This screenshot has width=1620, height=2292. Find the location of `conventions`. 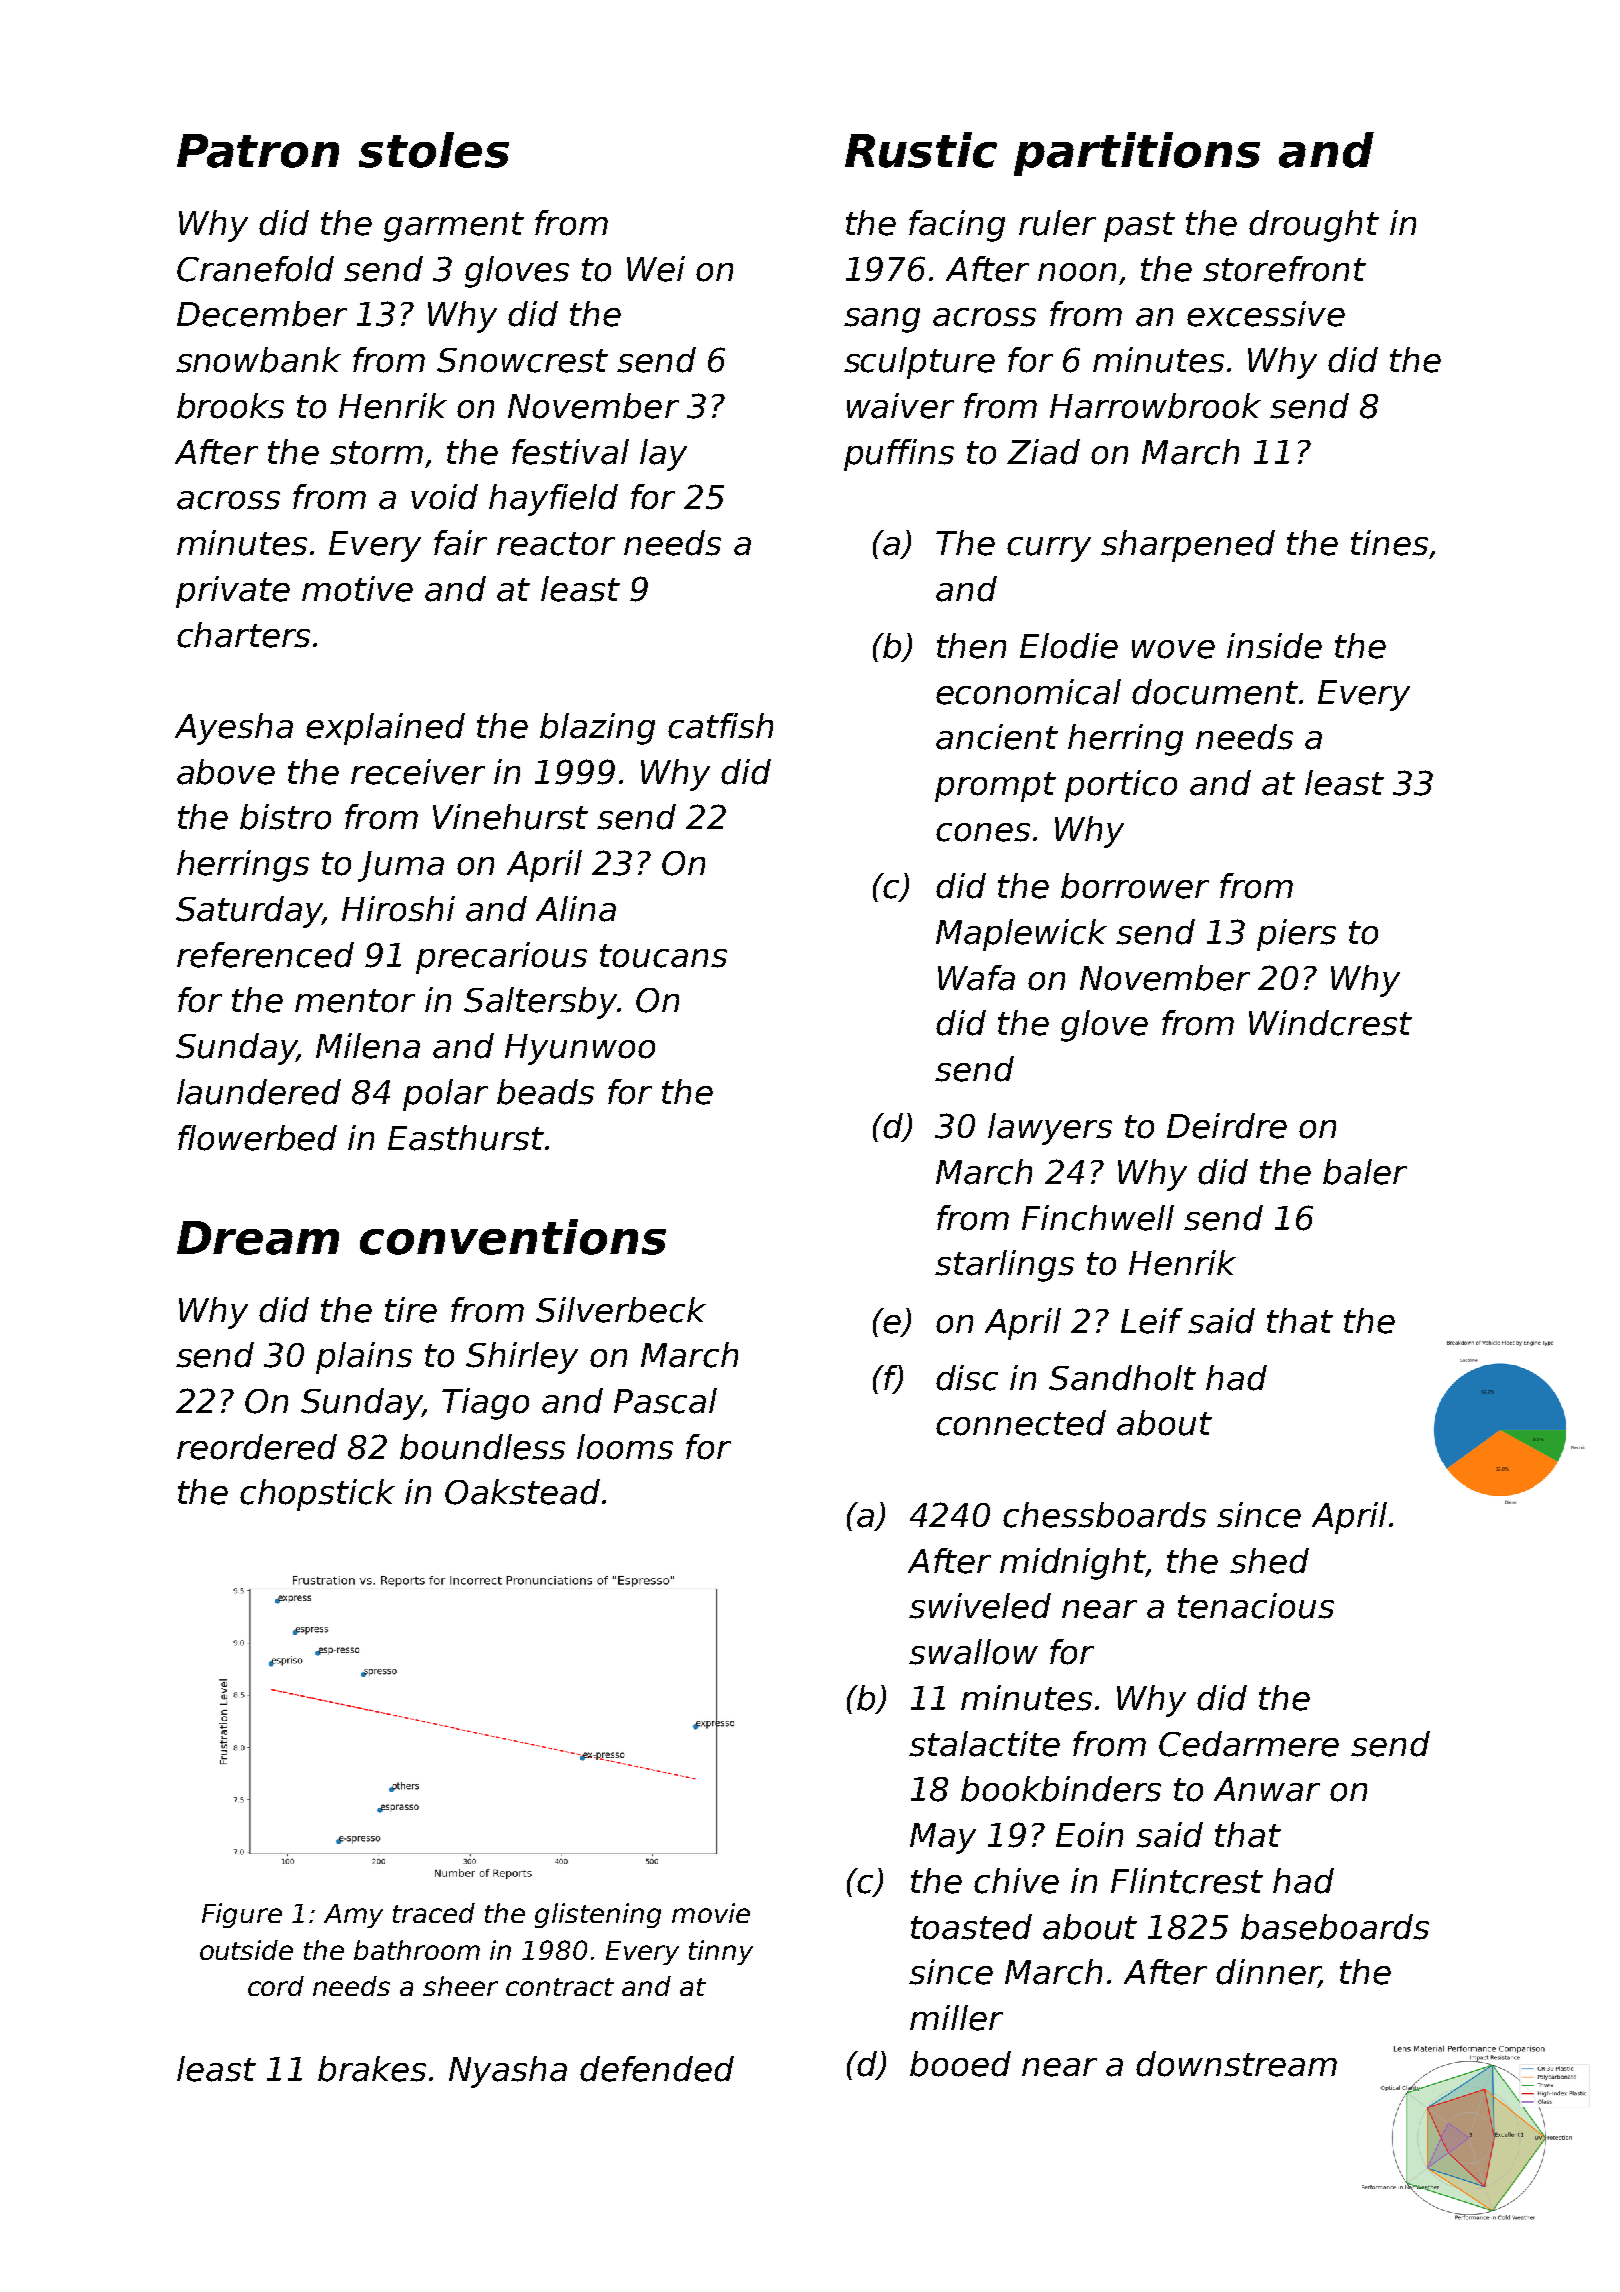

conventions is located at coordinates (513, 1237).
